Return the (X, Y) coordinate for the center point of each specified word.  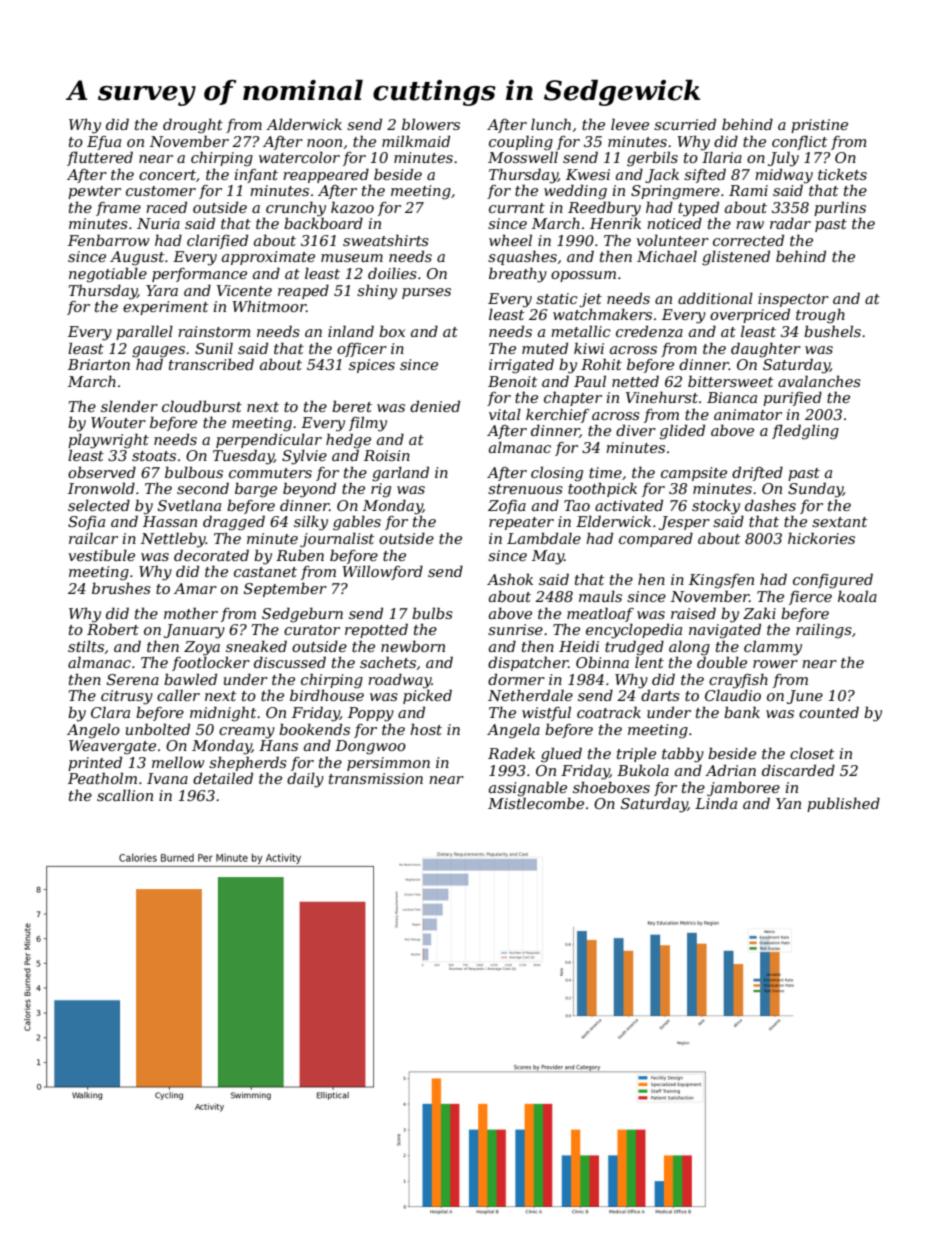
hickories (821, 538)
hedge (348, 441)
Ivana (167, 778)
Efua (104, 143)
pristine (819, 126)
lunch (551, 124)
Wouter (118, 422)
